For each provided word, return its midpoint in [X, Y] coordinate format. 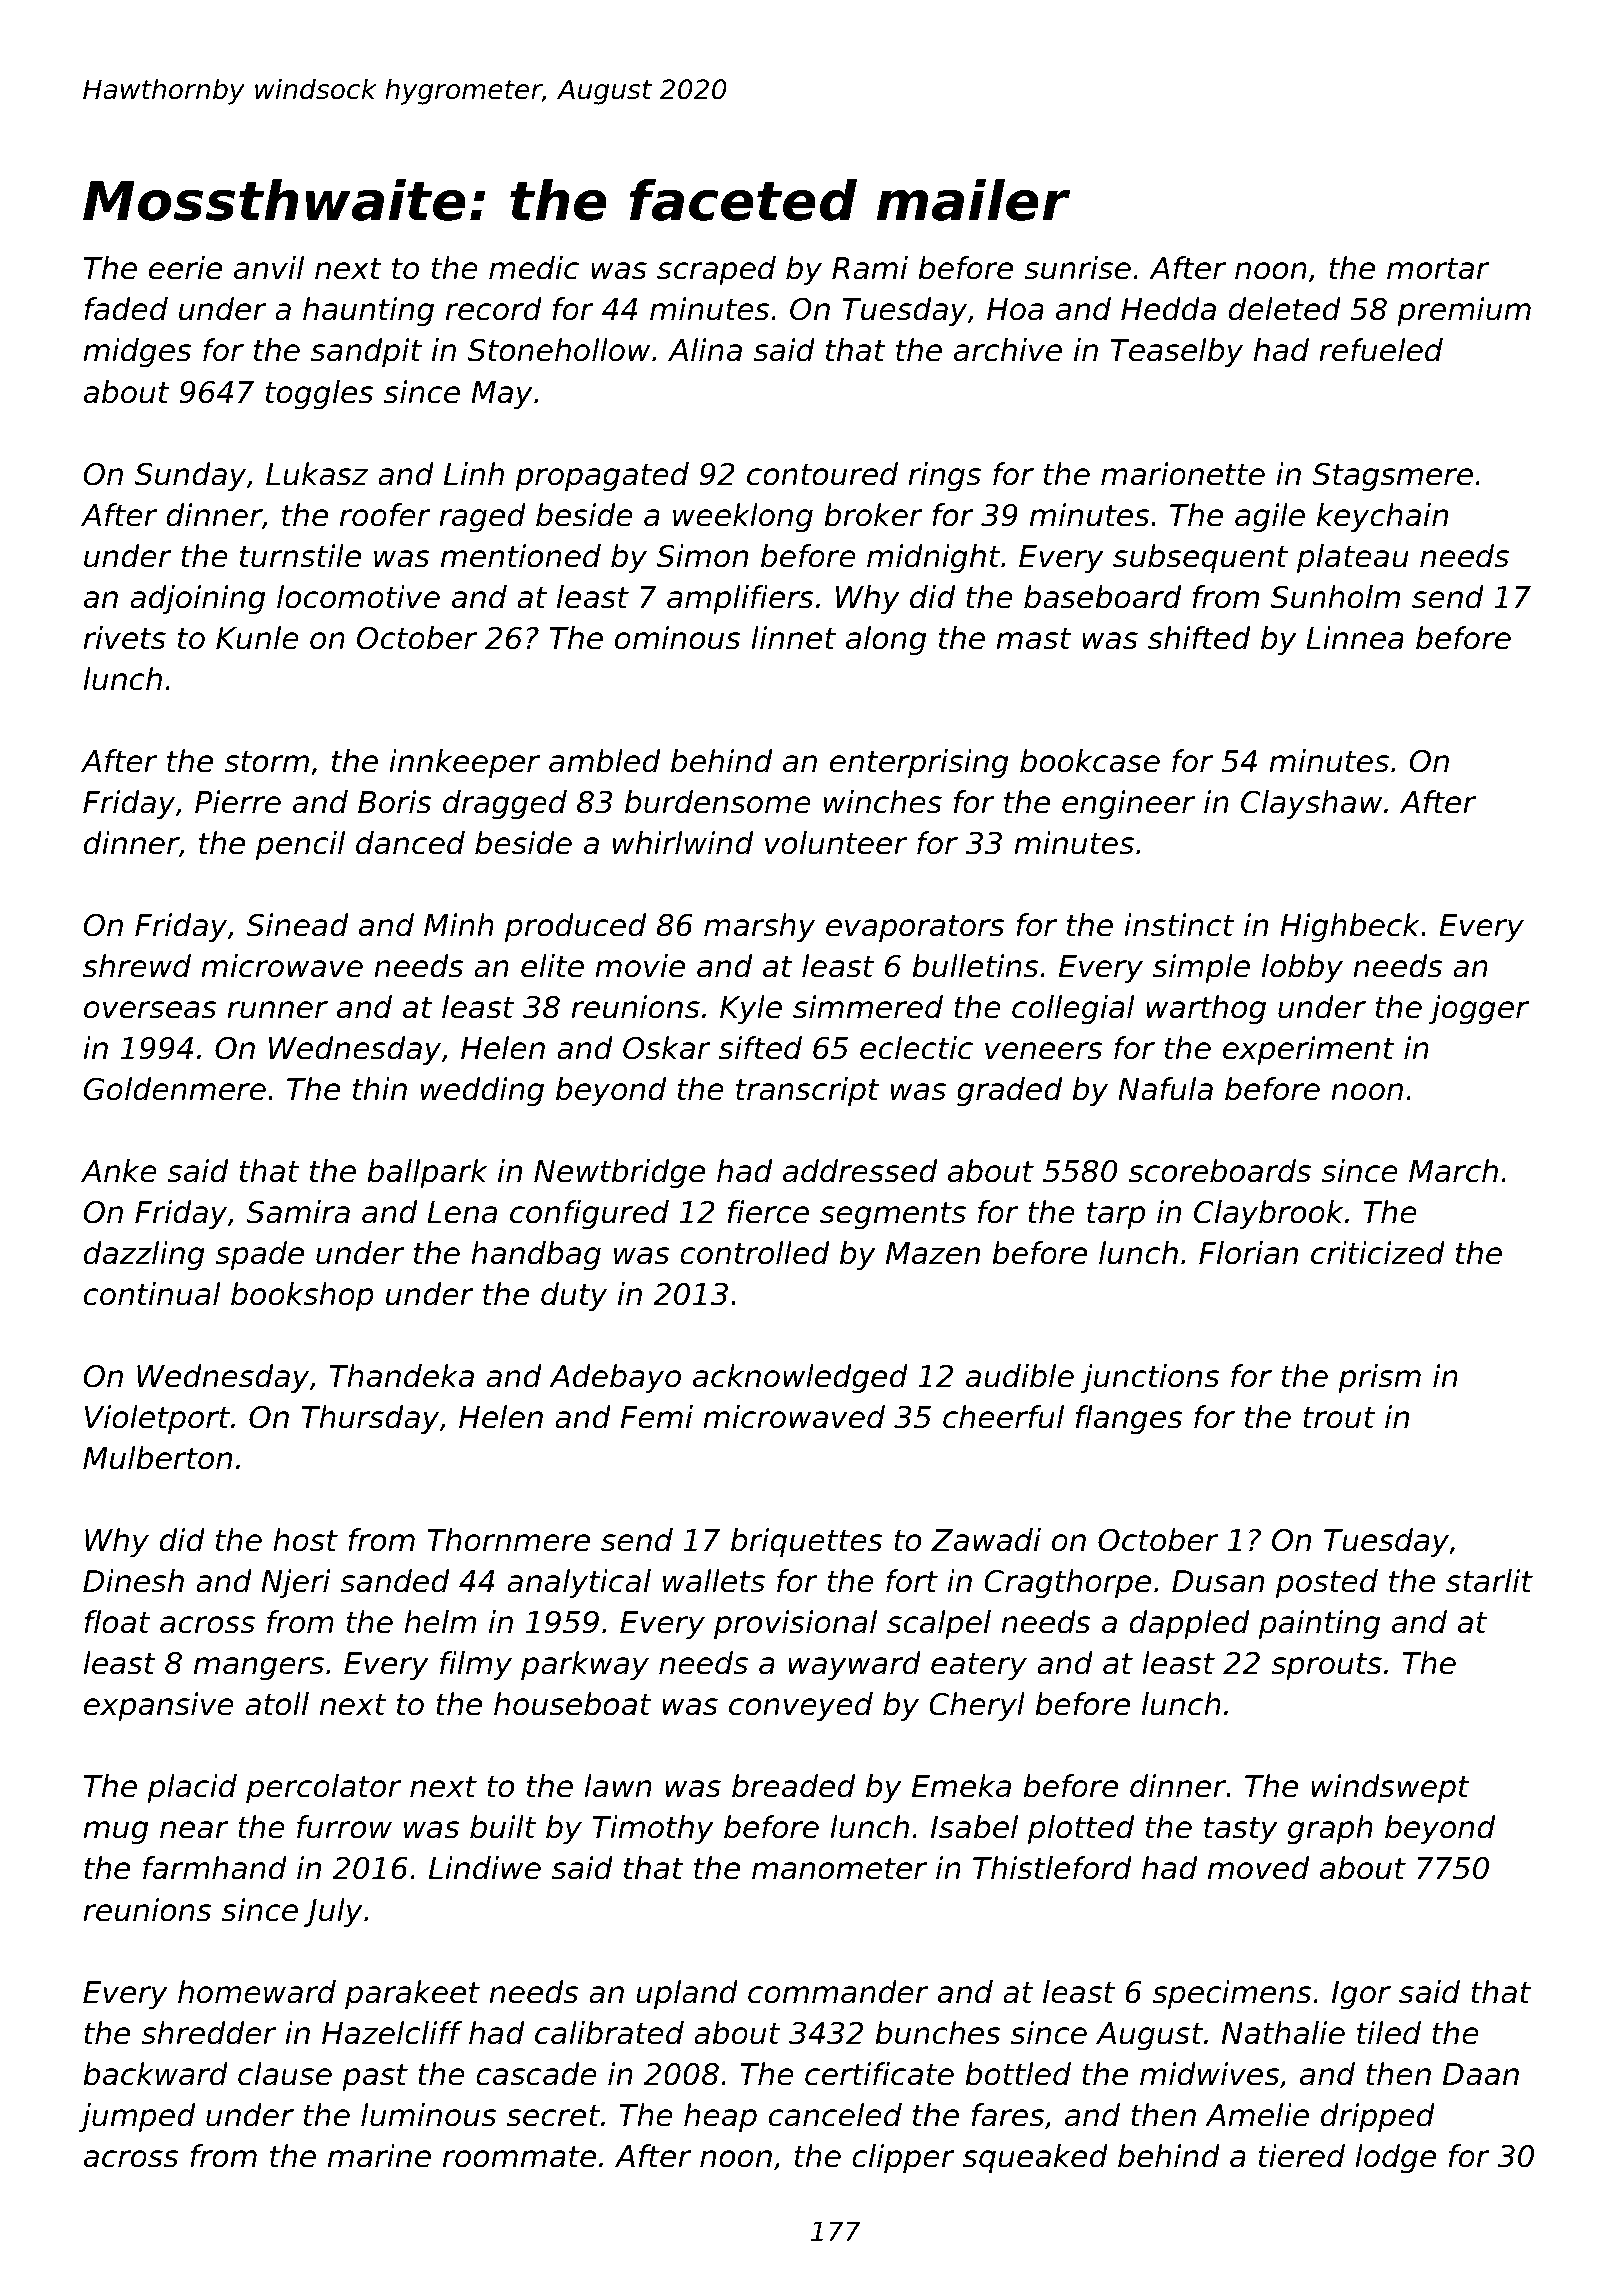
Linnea [1355, 638]
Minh [459, 924]
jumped [137, 2117]
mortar [1438, 269]
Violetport [157, 1419]
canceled [835, 2115]
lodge [1395, 2158]
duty [574, 1296]
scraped [716, 270]
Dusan [1218, 1581]
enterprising [919, 763]
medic [534, 268]
